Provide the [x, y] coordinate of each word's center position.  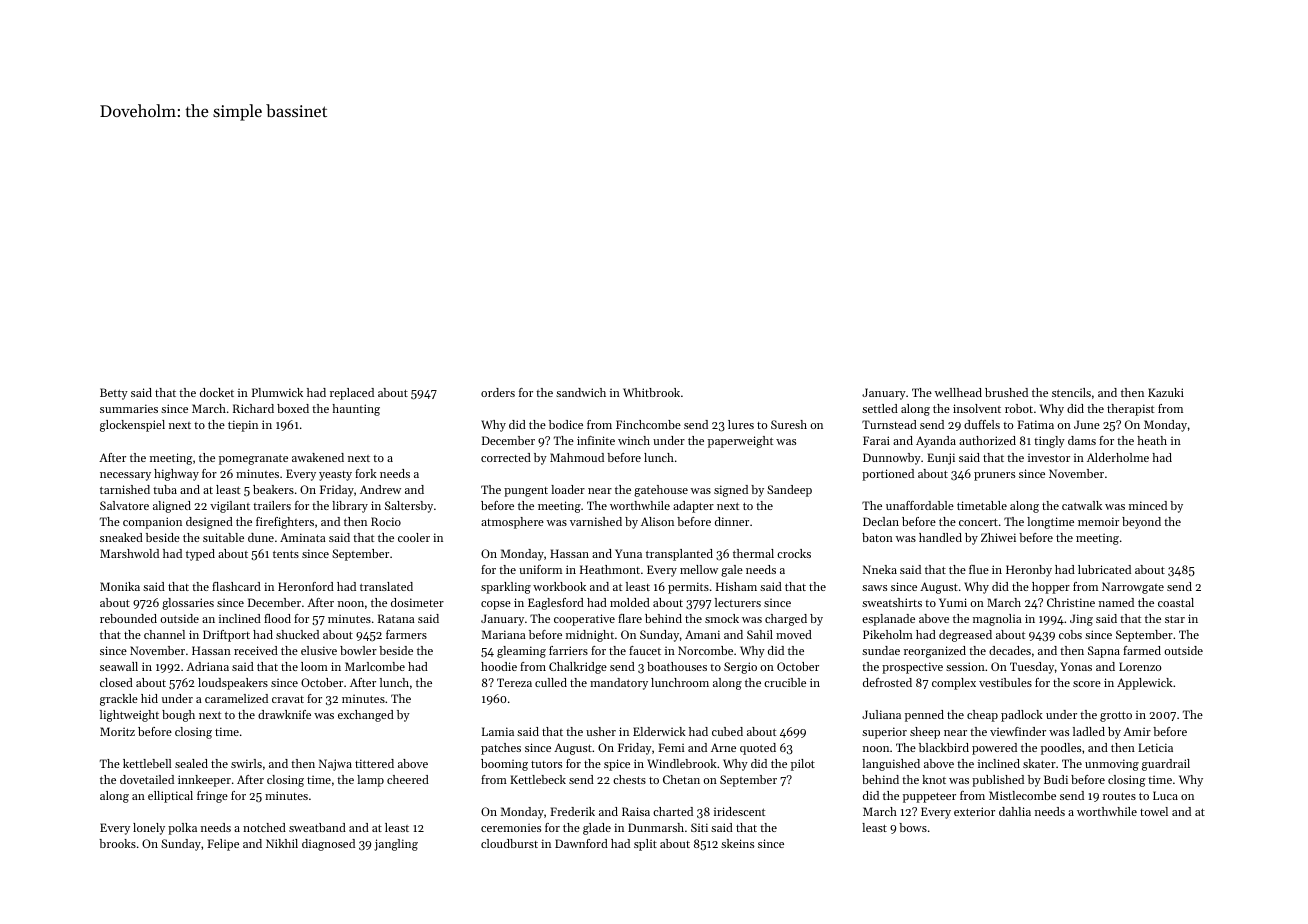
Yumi [953, 602]
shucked [297, 634]
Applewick [1145, 684]
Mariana [504, 634]
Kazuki [1166, 392]
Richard [253, 408]
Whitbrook [651, 392]
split [645, 845]
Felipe [223, 845]
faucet [645, 650]
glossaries [188, 604]
